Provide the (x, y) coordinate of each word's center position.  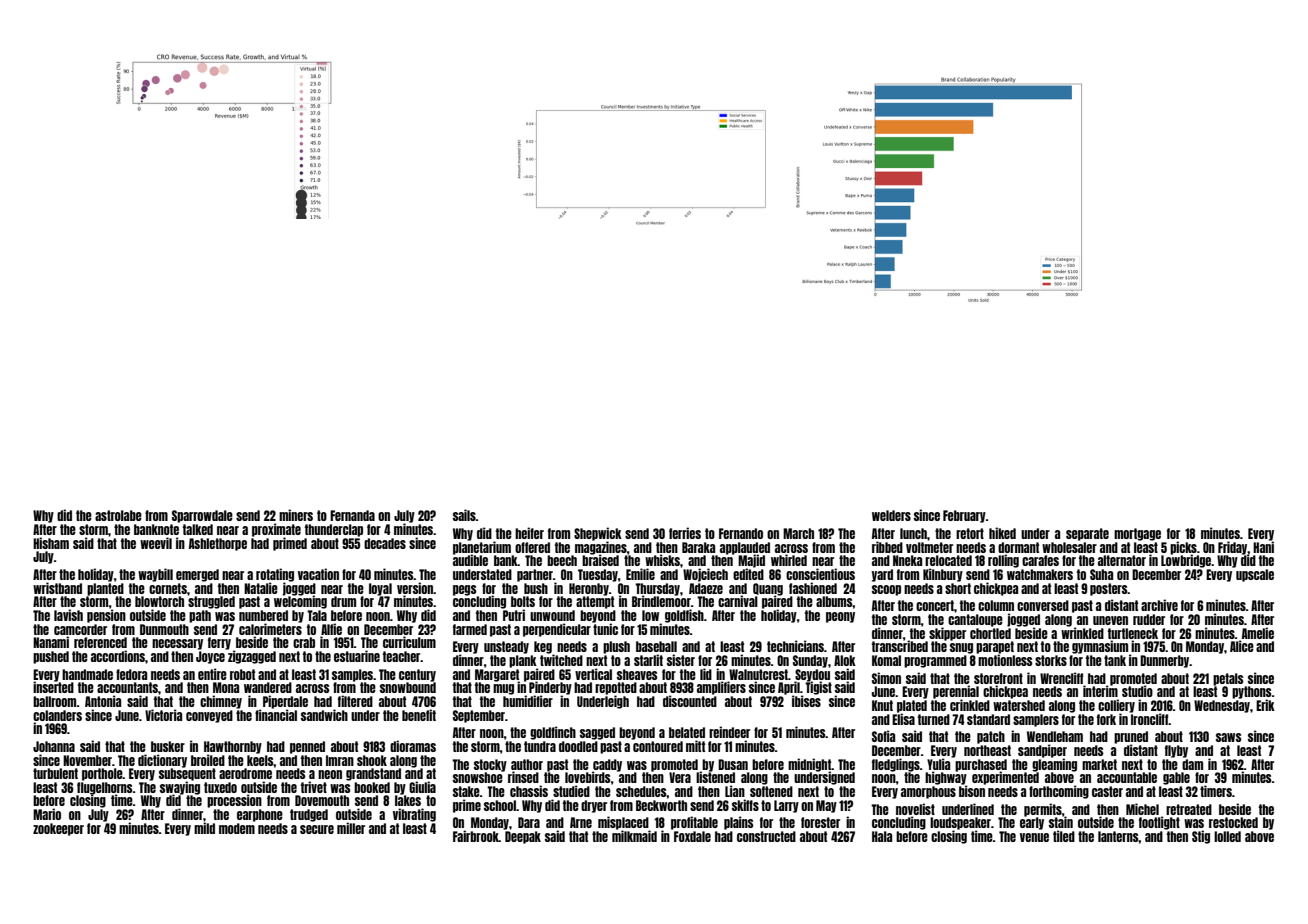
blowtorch (159, 601)
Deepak (523, 837)
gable (1176, 778)
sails (464, 515)
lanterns (1118, 836)
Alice (1242, 646)
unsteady (506, 647)
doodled (578, 746)
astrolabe (118, 515)
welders (891, 515)
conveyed (209, 716)
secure (317, 829)
